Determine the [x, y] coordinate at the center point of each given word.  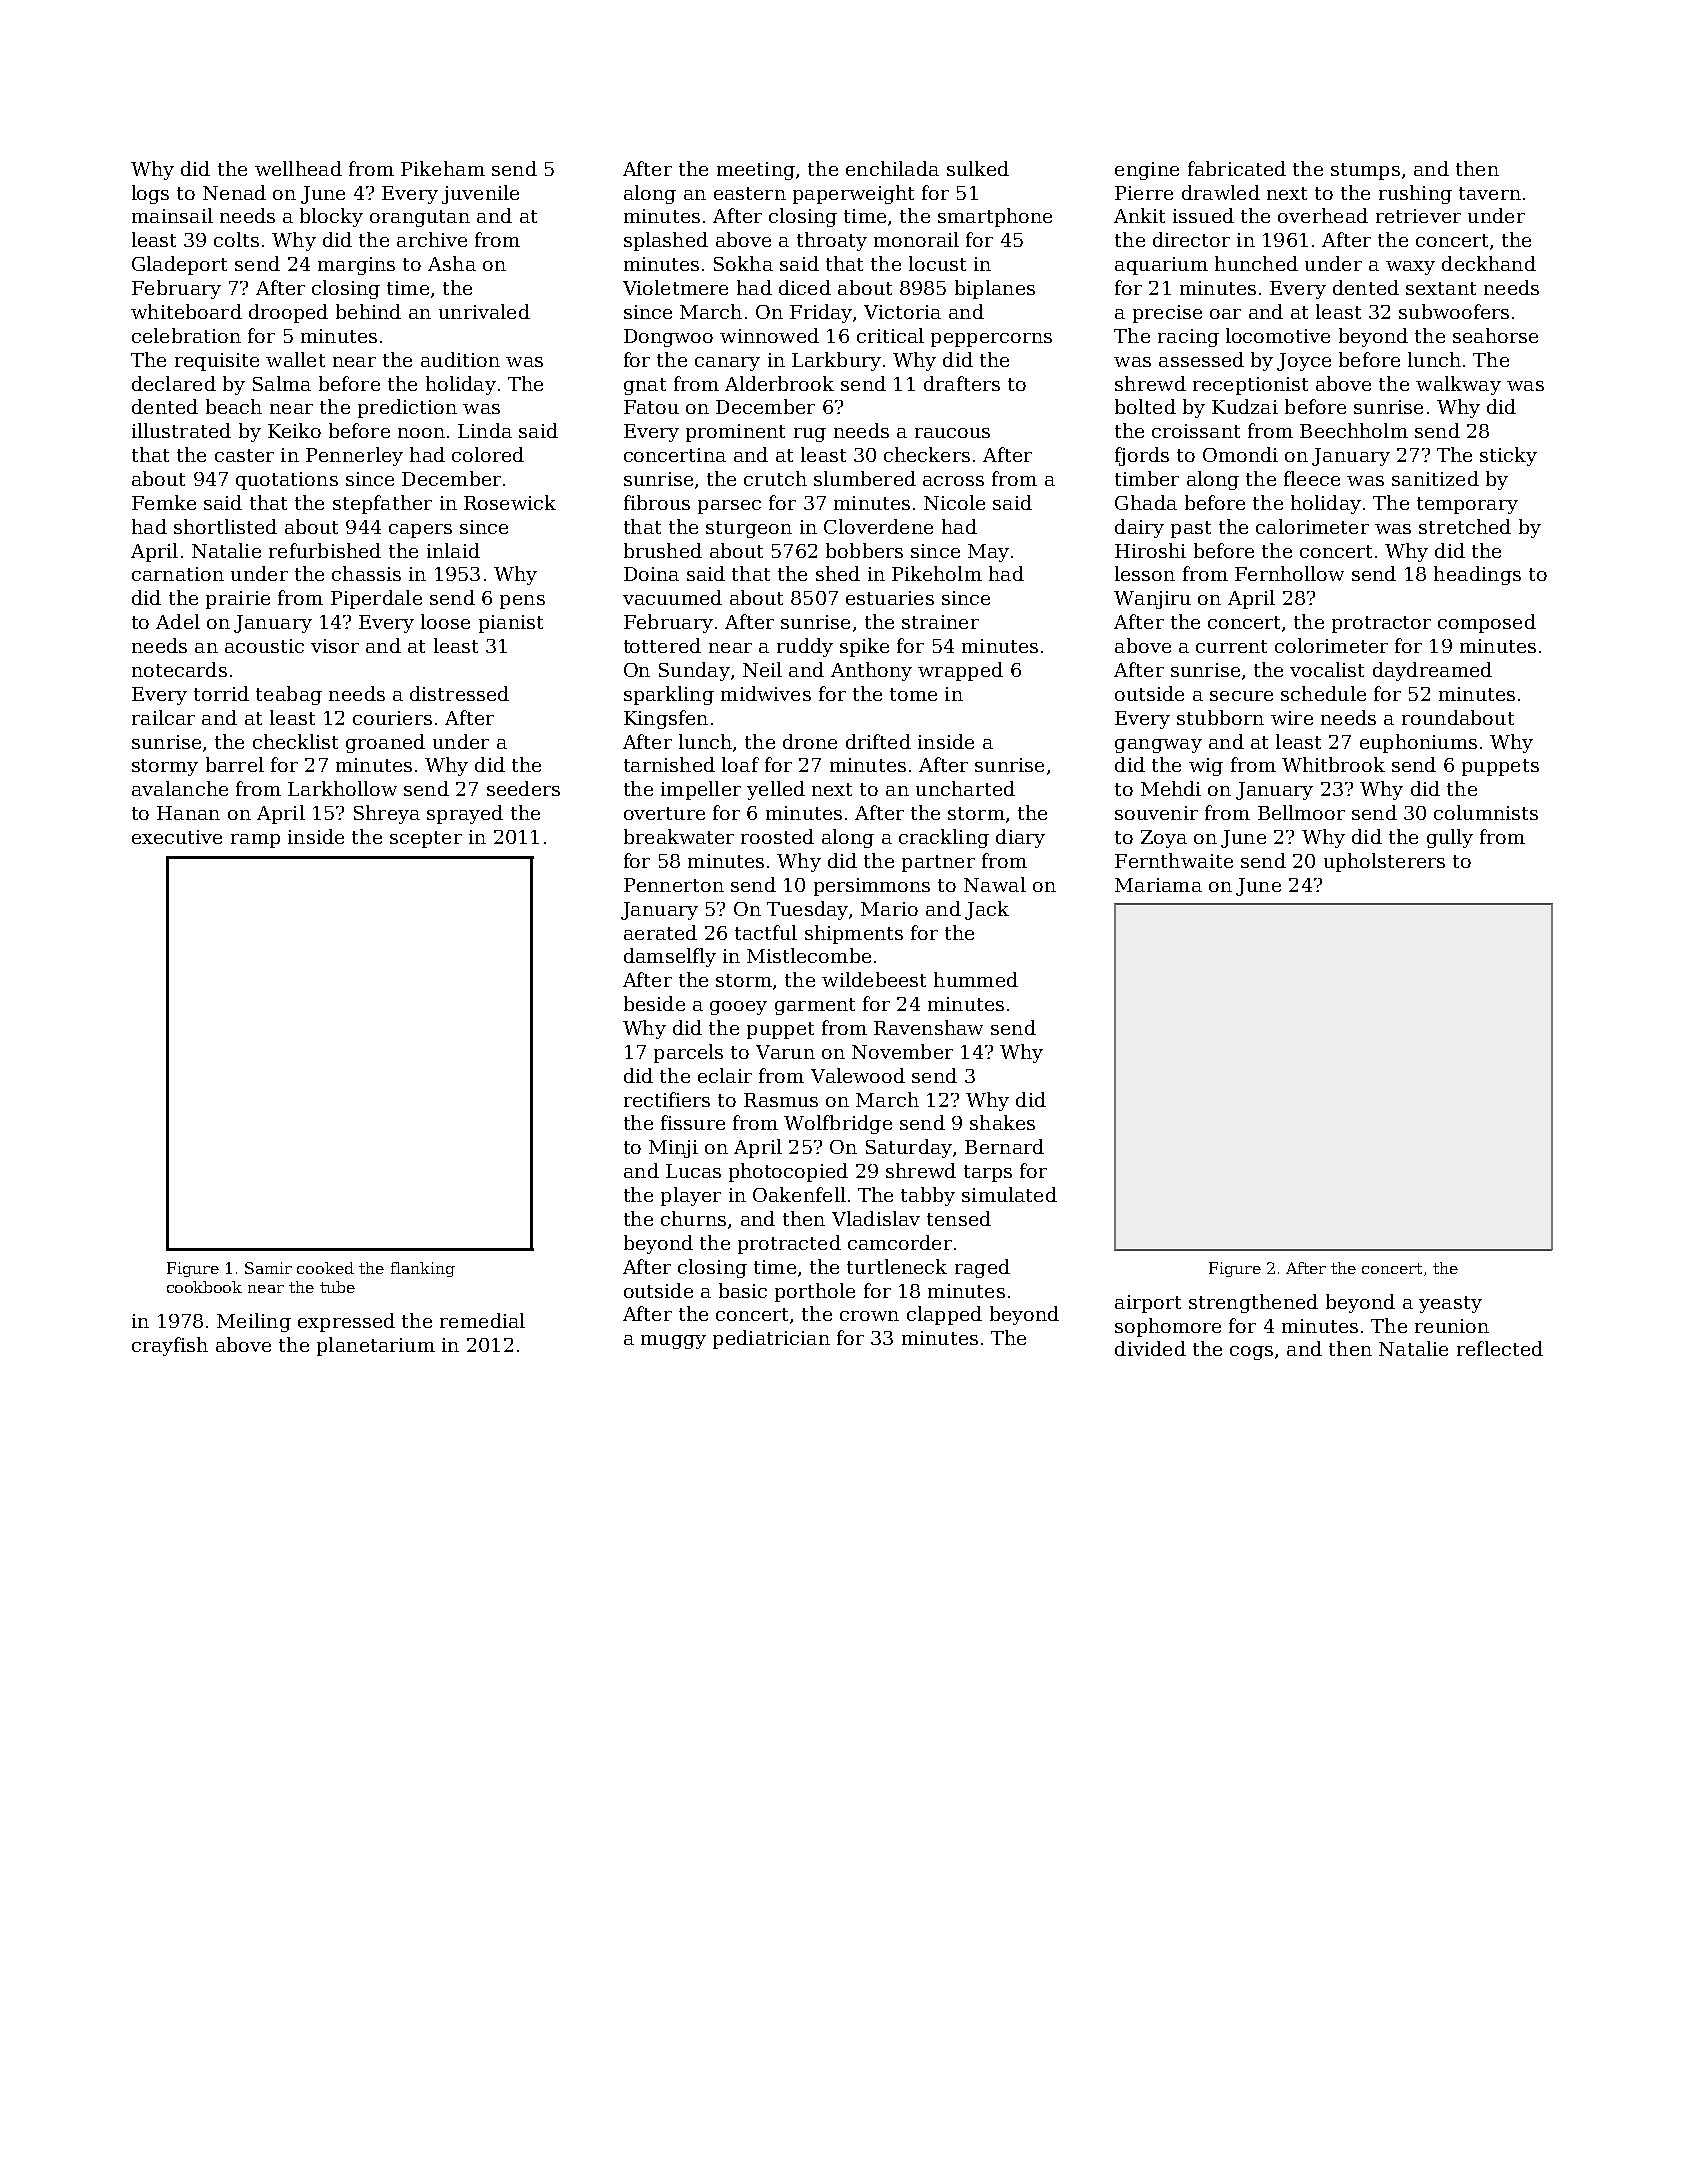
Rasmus [781, 1100]
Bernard [1004, 1146]
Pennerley [354, 456]
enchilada [892, 168]
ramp [255, 841]
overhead [1323, 215]
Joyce [1304, 362]
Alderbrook [779, 383]
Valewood [858, 1075]
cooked [325, 1268]
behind [368, 311]
